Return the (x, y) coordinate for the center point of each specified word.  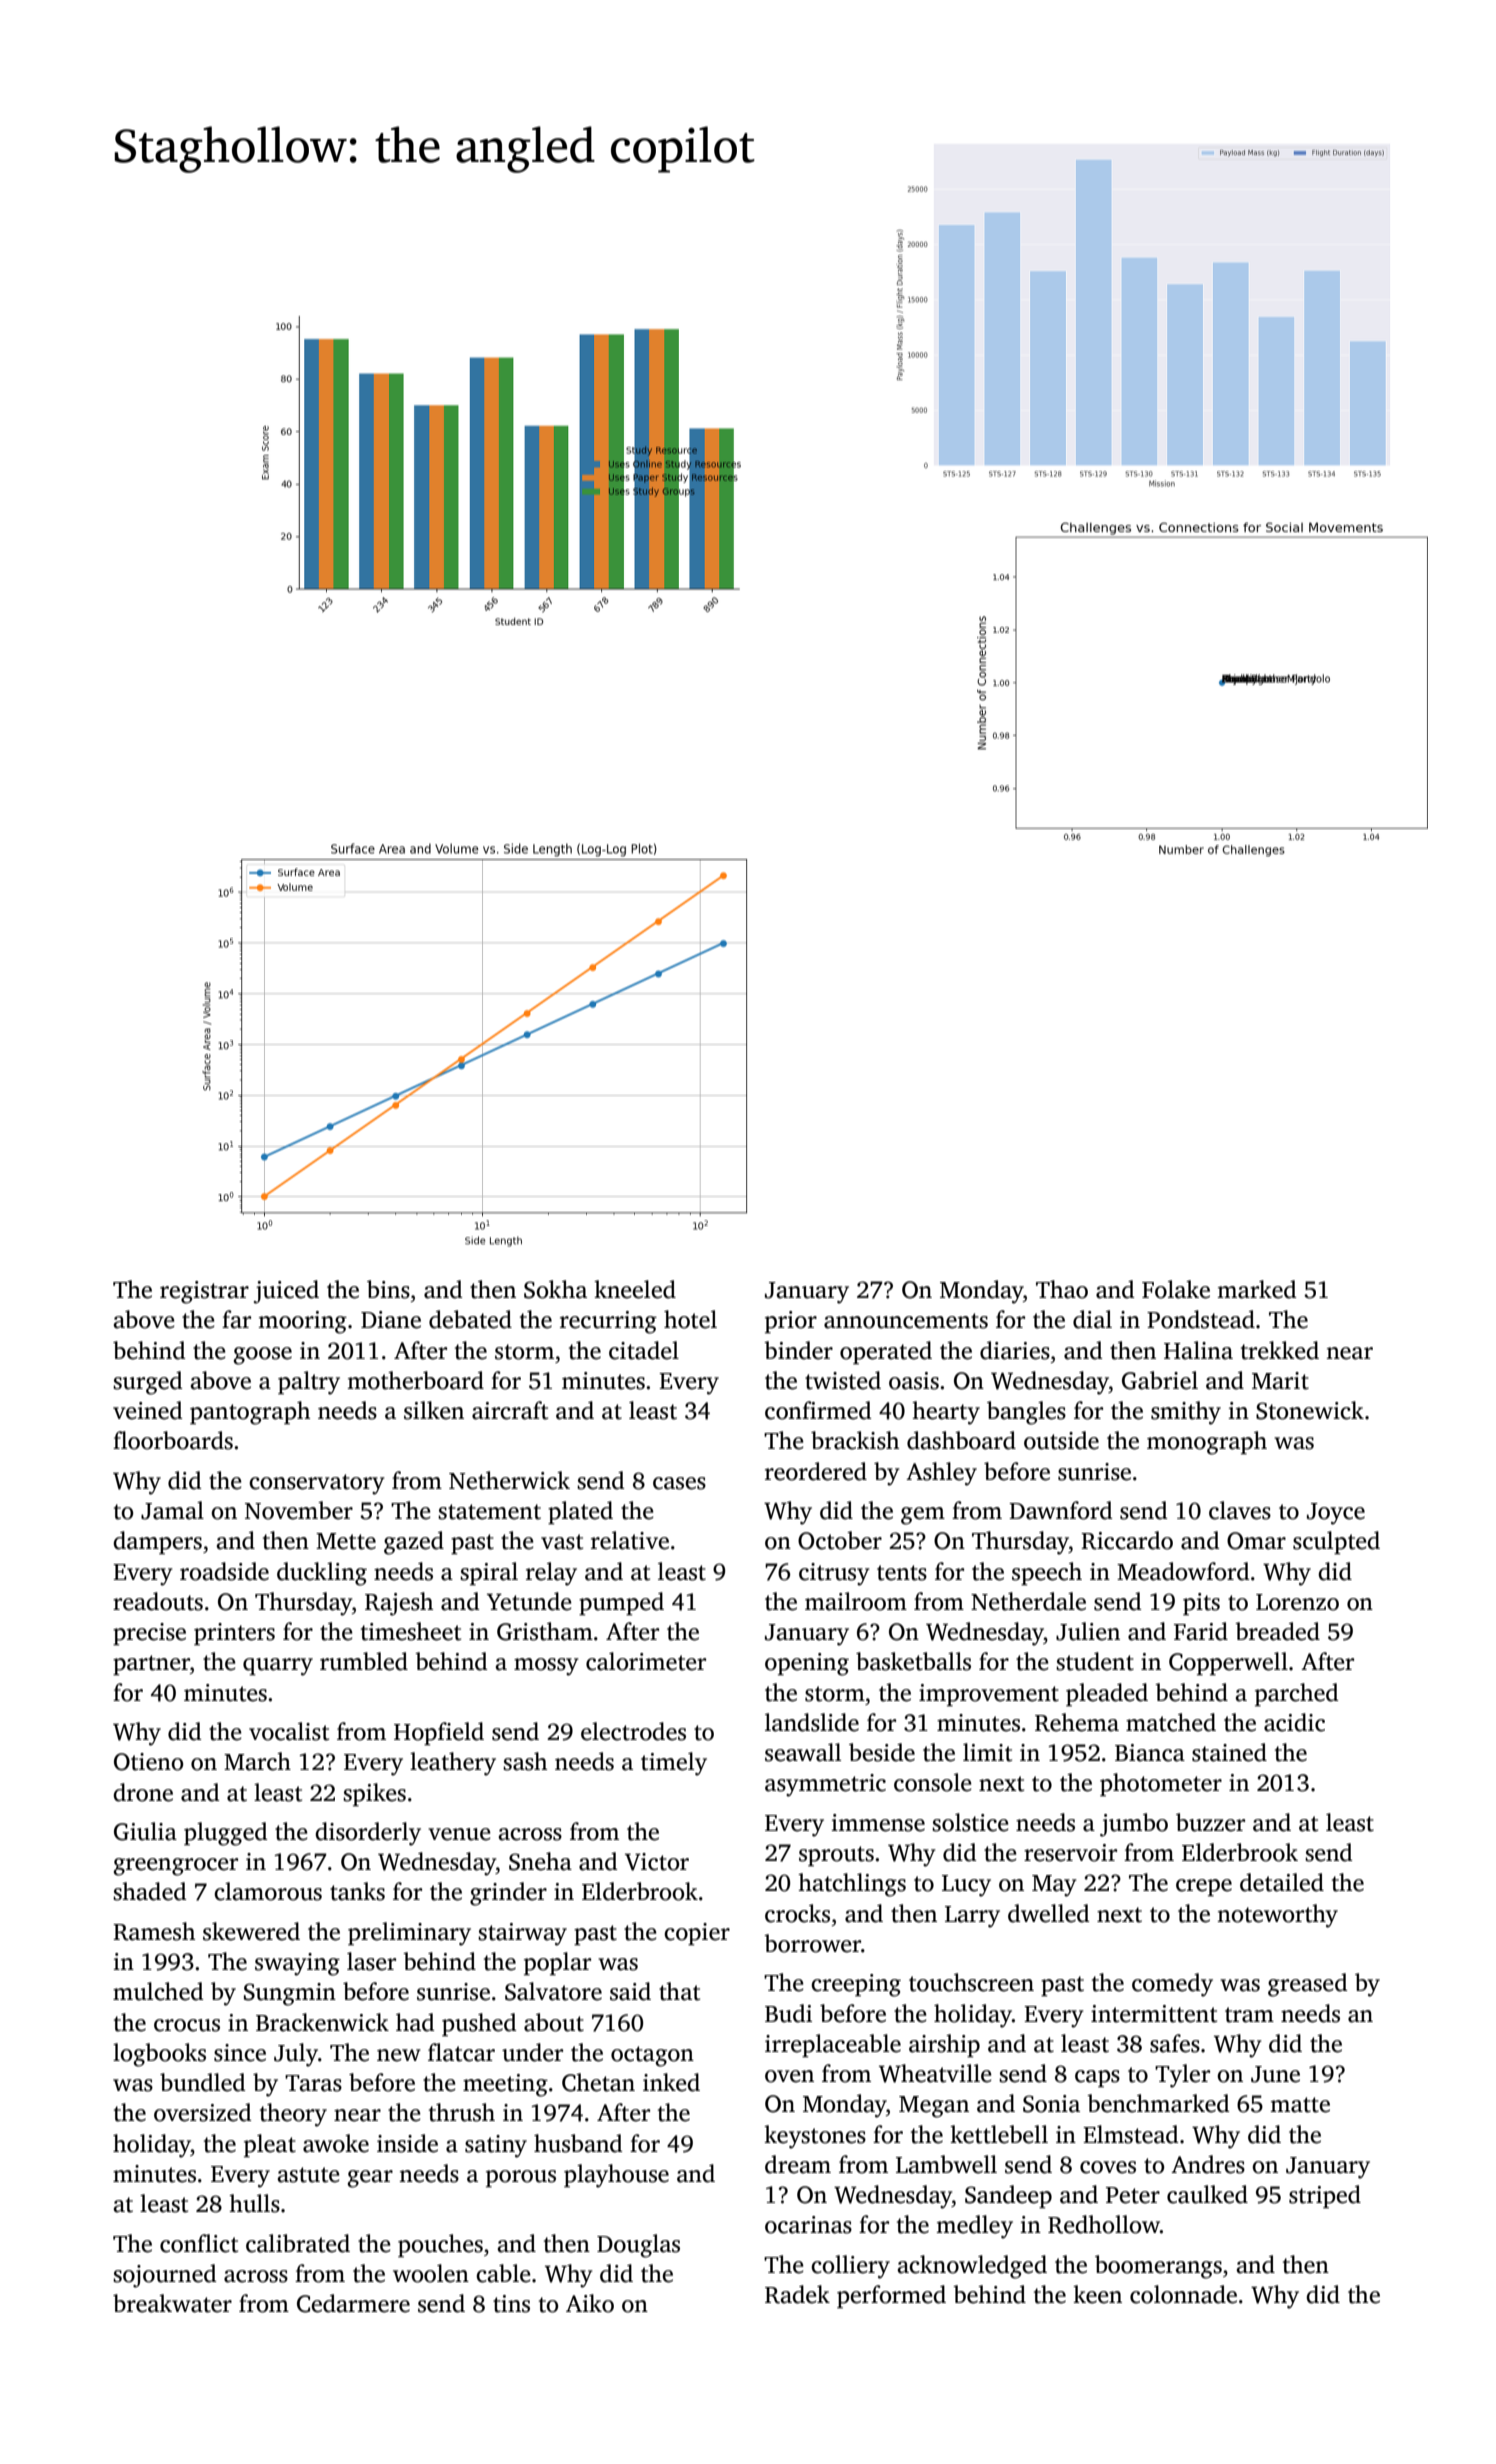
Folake (1176, 1289)
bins (388, 1289)
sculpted (1336, 1543)
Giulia (145, 1831)
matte (1300, 2105)
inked (671, 2082)
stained (1229, 1752)
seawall (803, 1752)
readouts (158, 1601)
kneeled (635, 1289)
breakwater (172, 2303)
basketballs (913, 1661)
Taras (313, 2083)
